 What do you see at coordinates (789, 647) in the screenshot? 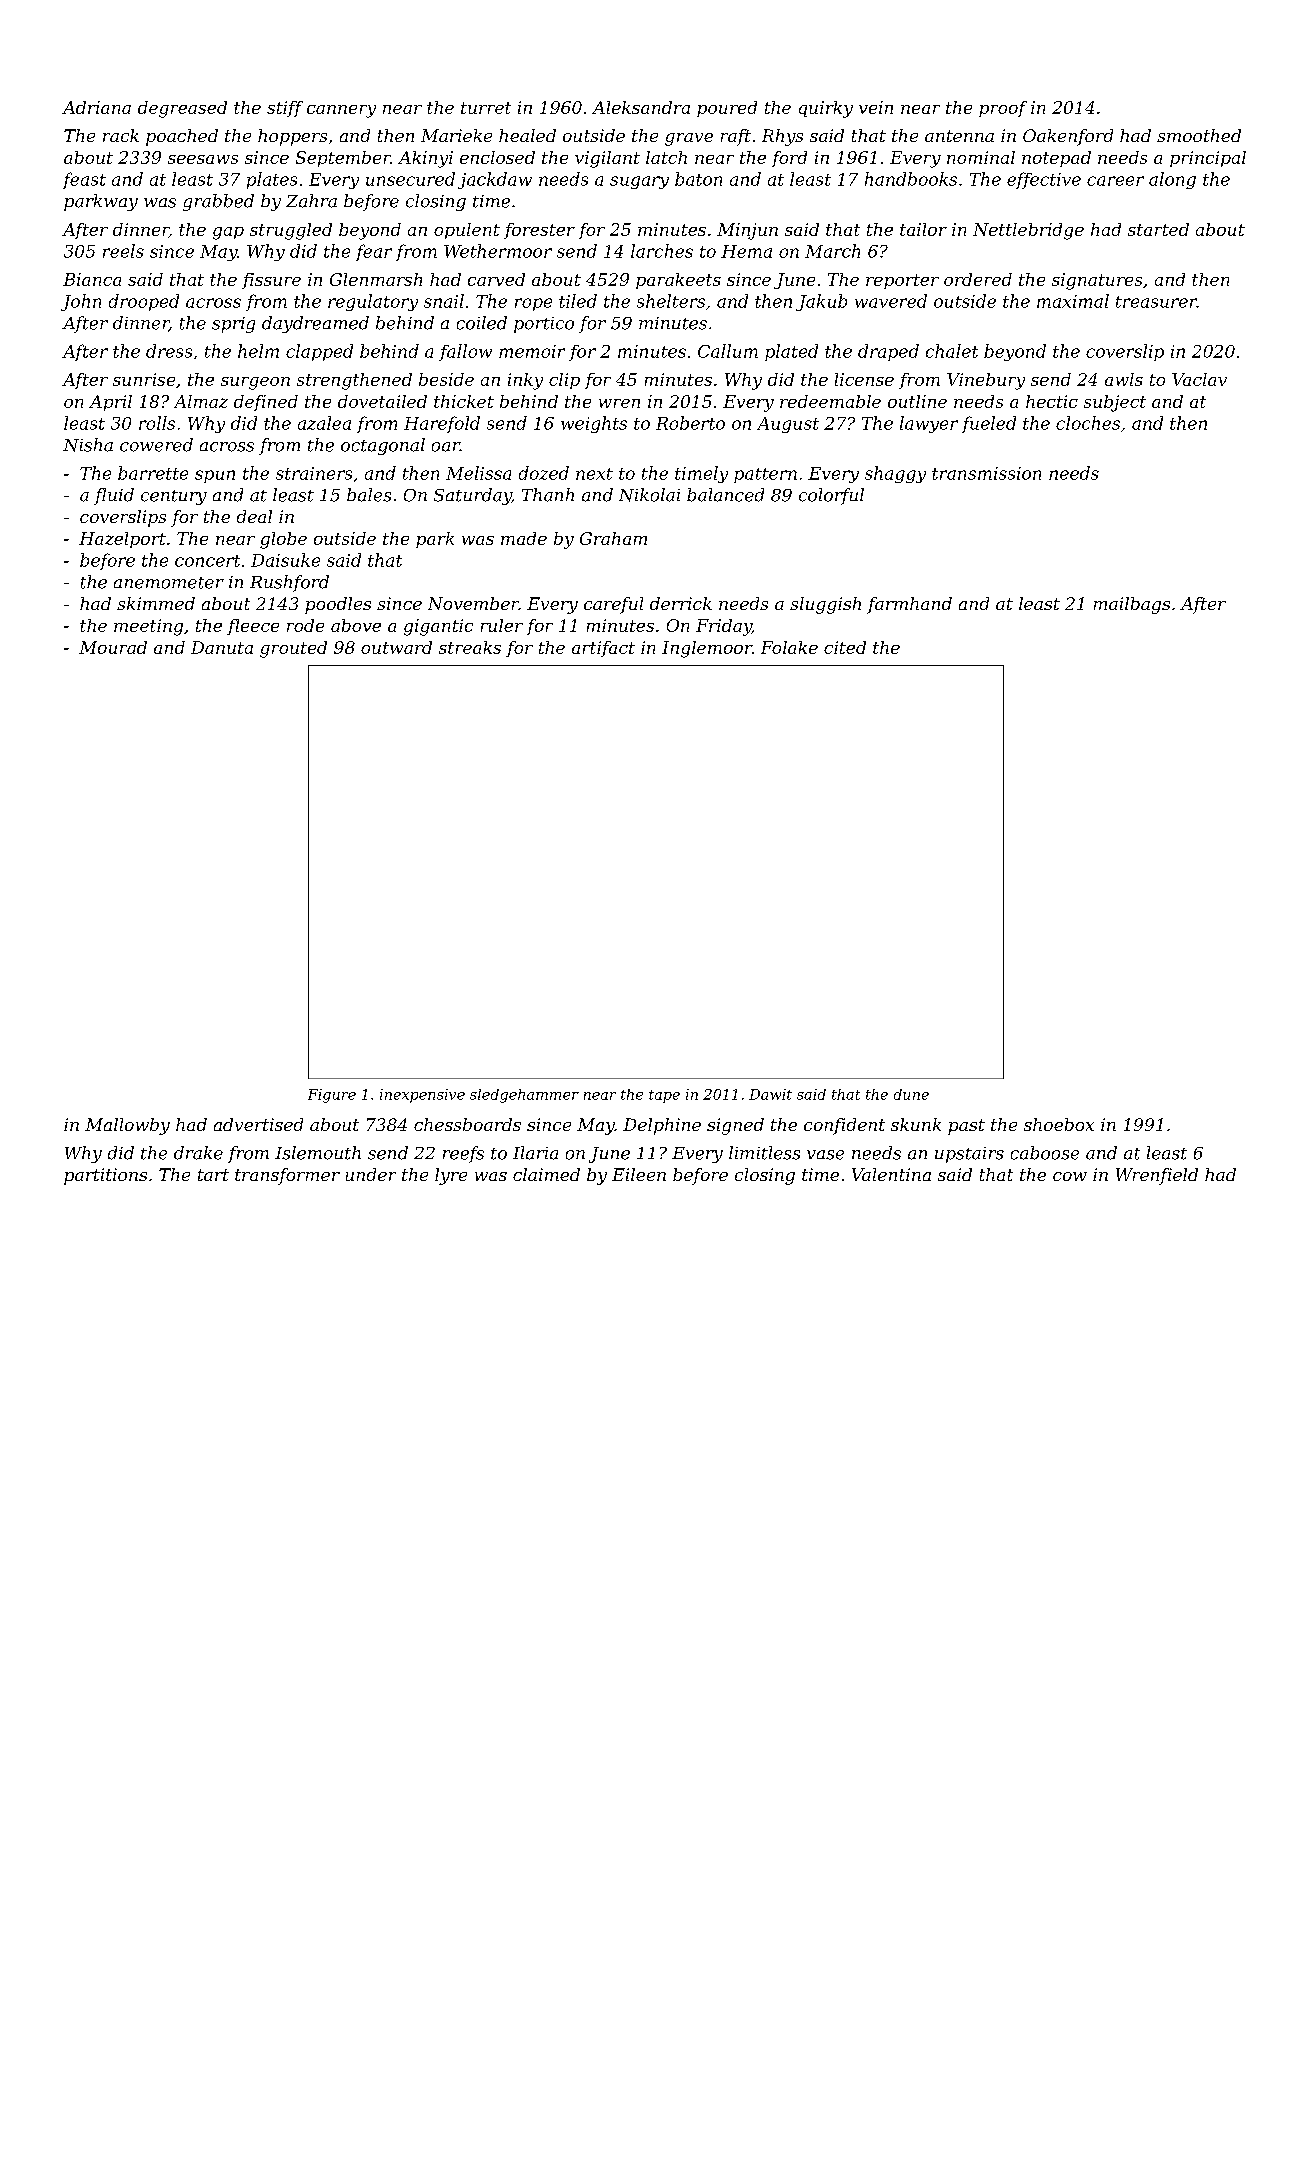
I see `Folake` at bounding box center [789, 647].
